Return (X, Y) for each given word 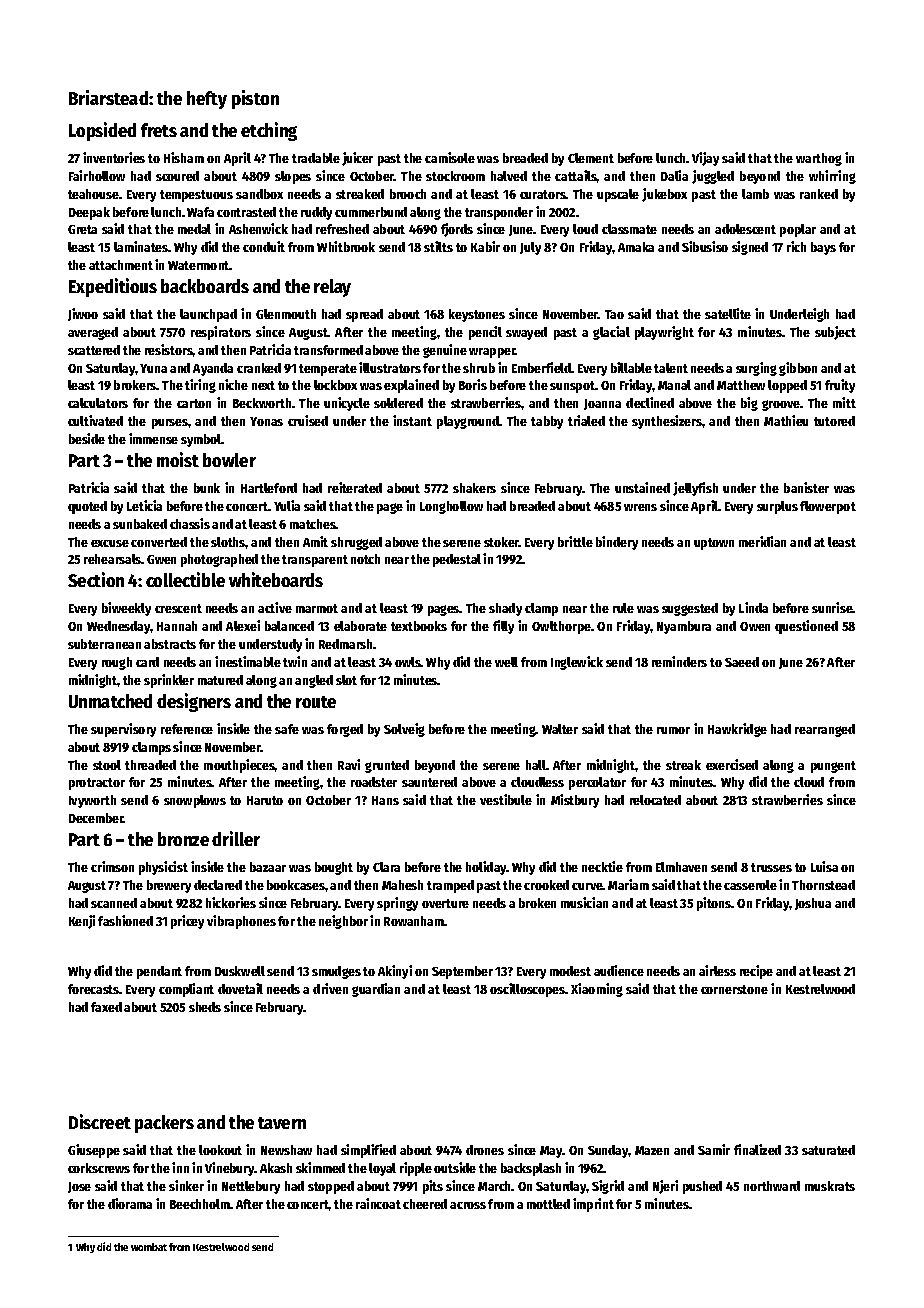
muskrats (830, 1186)
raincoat (378, 1203)
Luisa (824, 866)
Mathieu (786, 420)
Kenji (82, 922)
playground (468, 422)
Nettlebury (251, 1187)
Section (96, 579)
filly (503, 627)
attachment (121, 265)
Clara (386, 867)
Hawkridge (737, 730)
